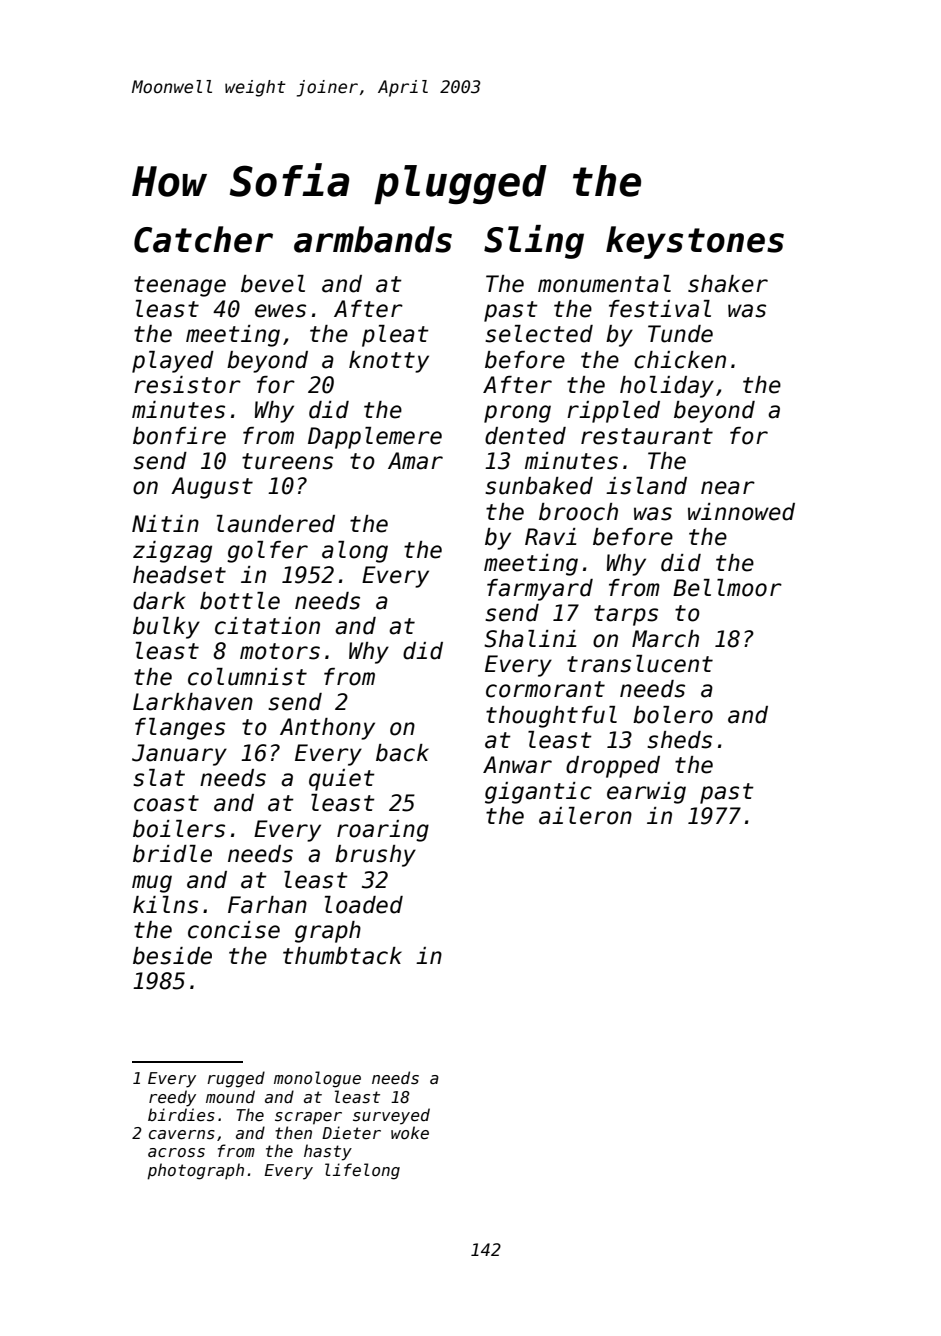 The width and height of the screenshot is (941, 1336). I want to click on columnist, so click(247, 677).
